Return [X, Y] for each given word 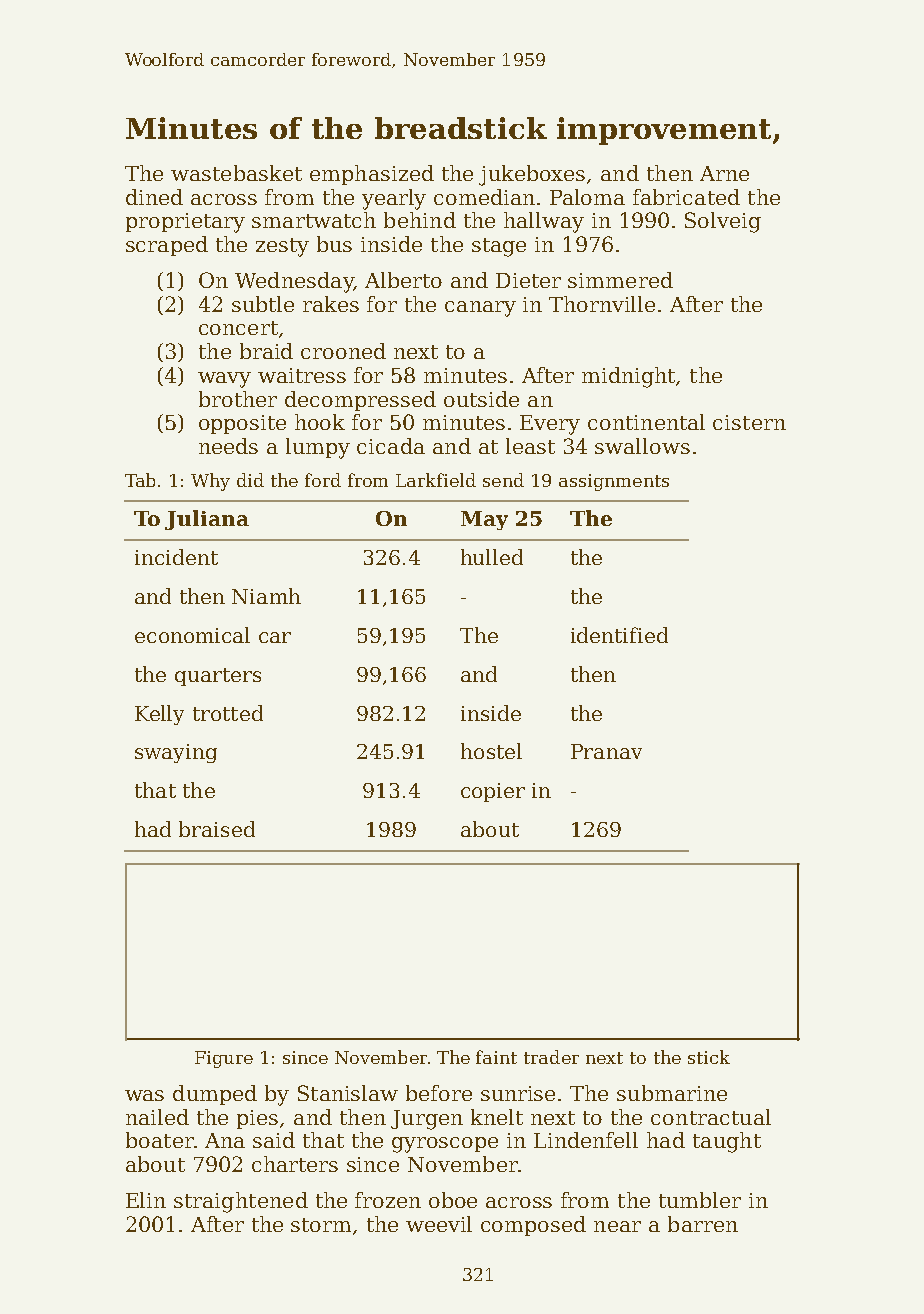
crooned [343, 351]
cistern [749, 422]
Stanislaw [348, 1093]
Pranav [606, 751]
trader [551, 1057]
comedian [484, 197]
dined [154, 197]
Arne [724, 173]
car [275, 637]
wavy [224, 380]
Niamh [266, 596]
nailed [157, 1117]
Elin [146, 1200]
